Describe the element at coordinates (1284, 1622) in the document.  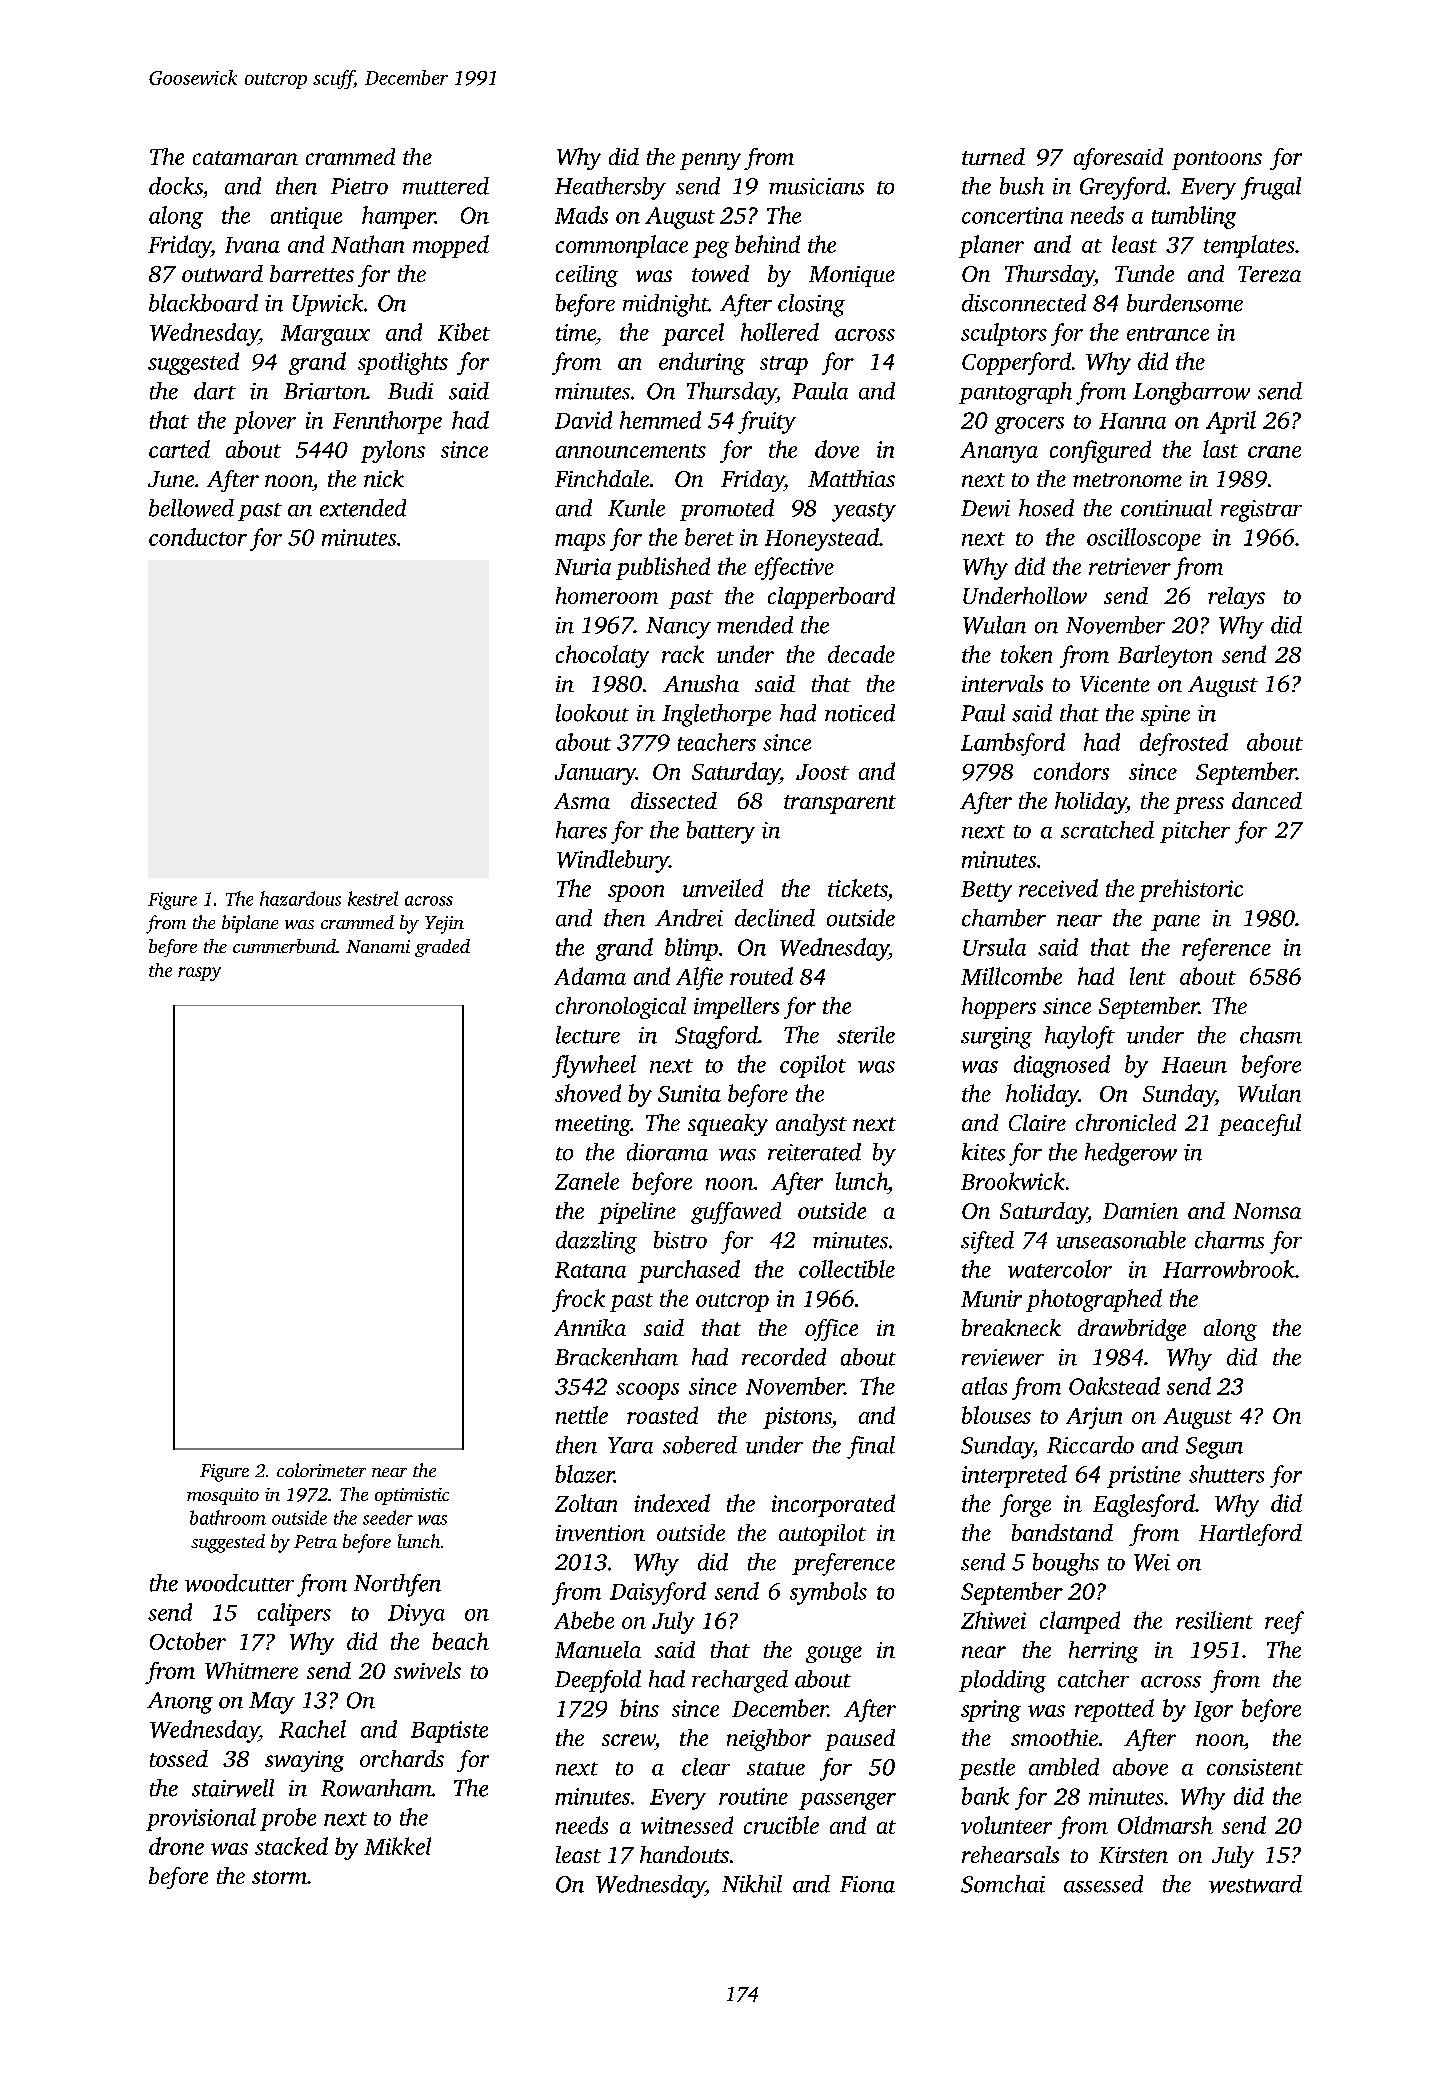
I see `reef` at that location.
